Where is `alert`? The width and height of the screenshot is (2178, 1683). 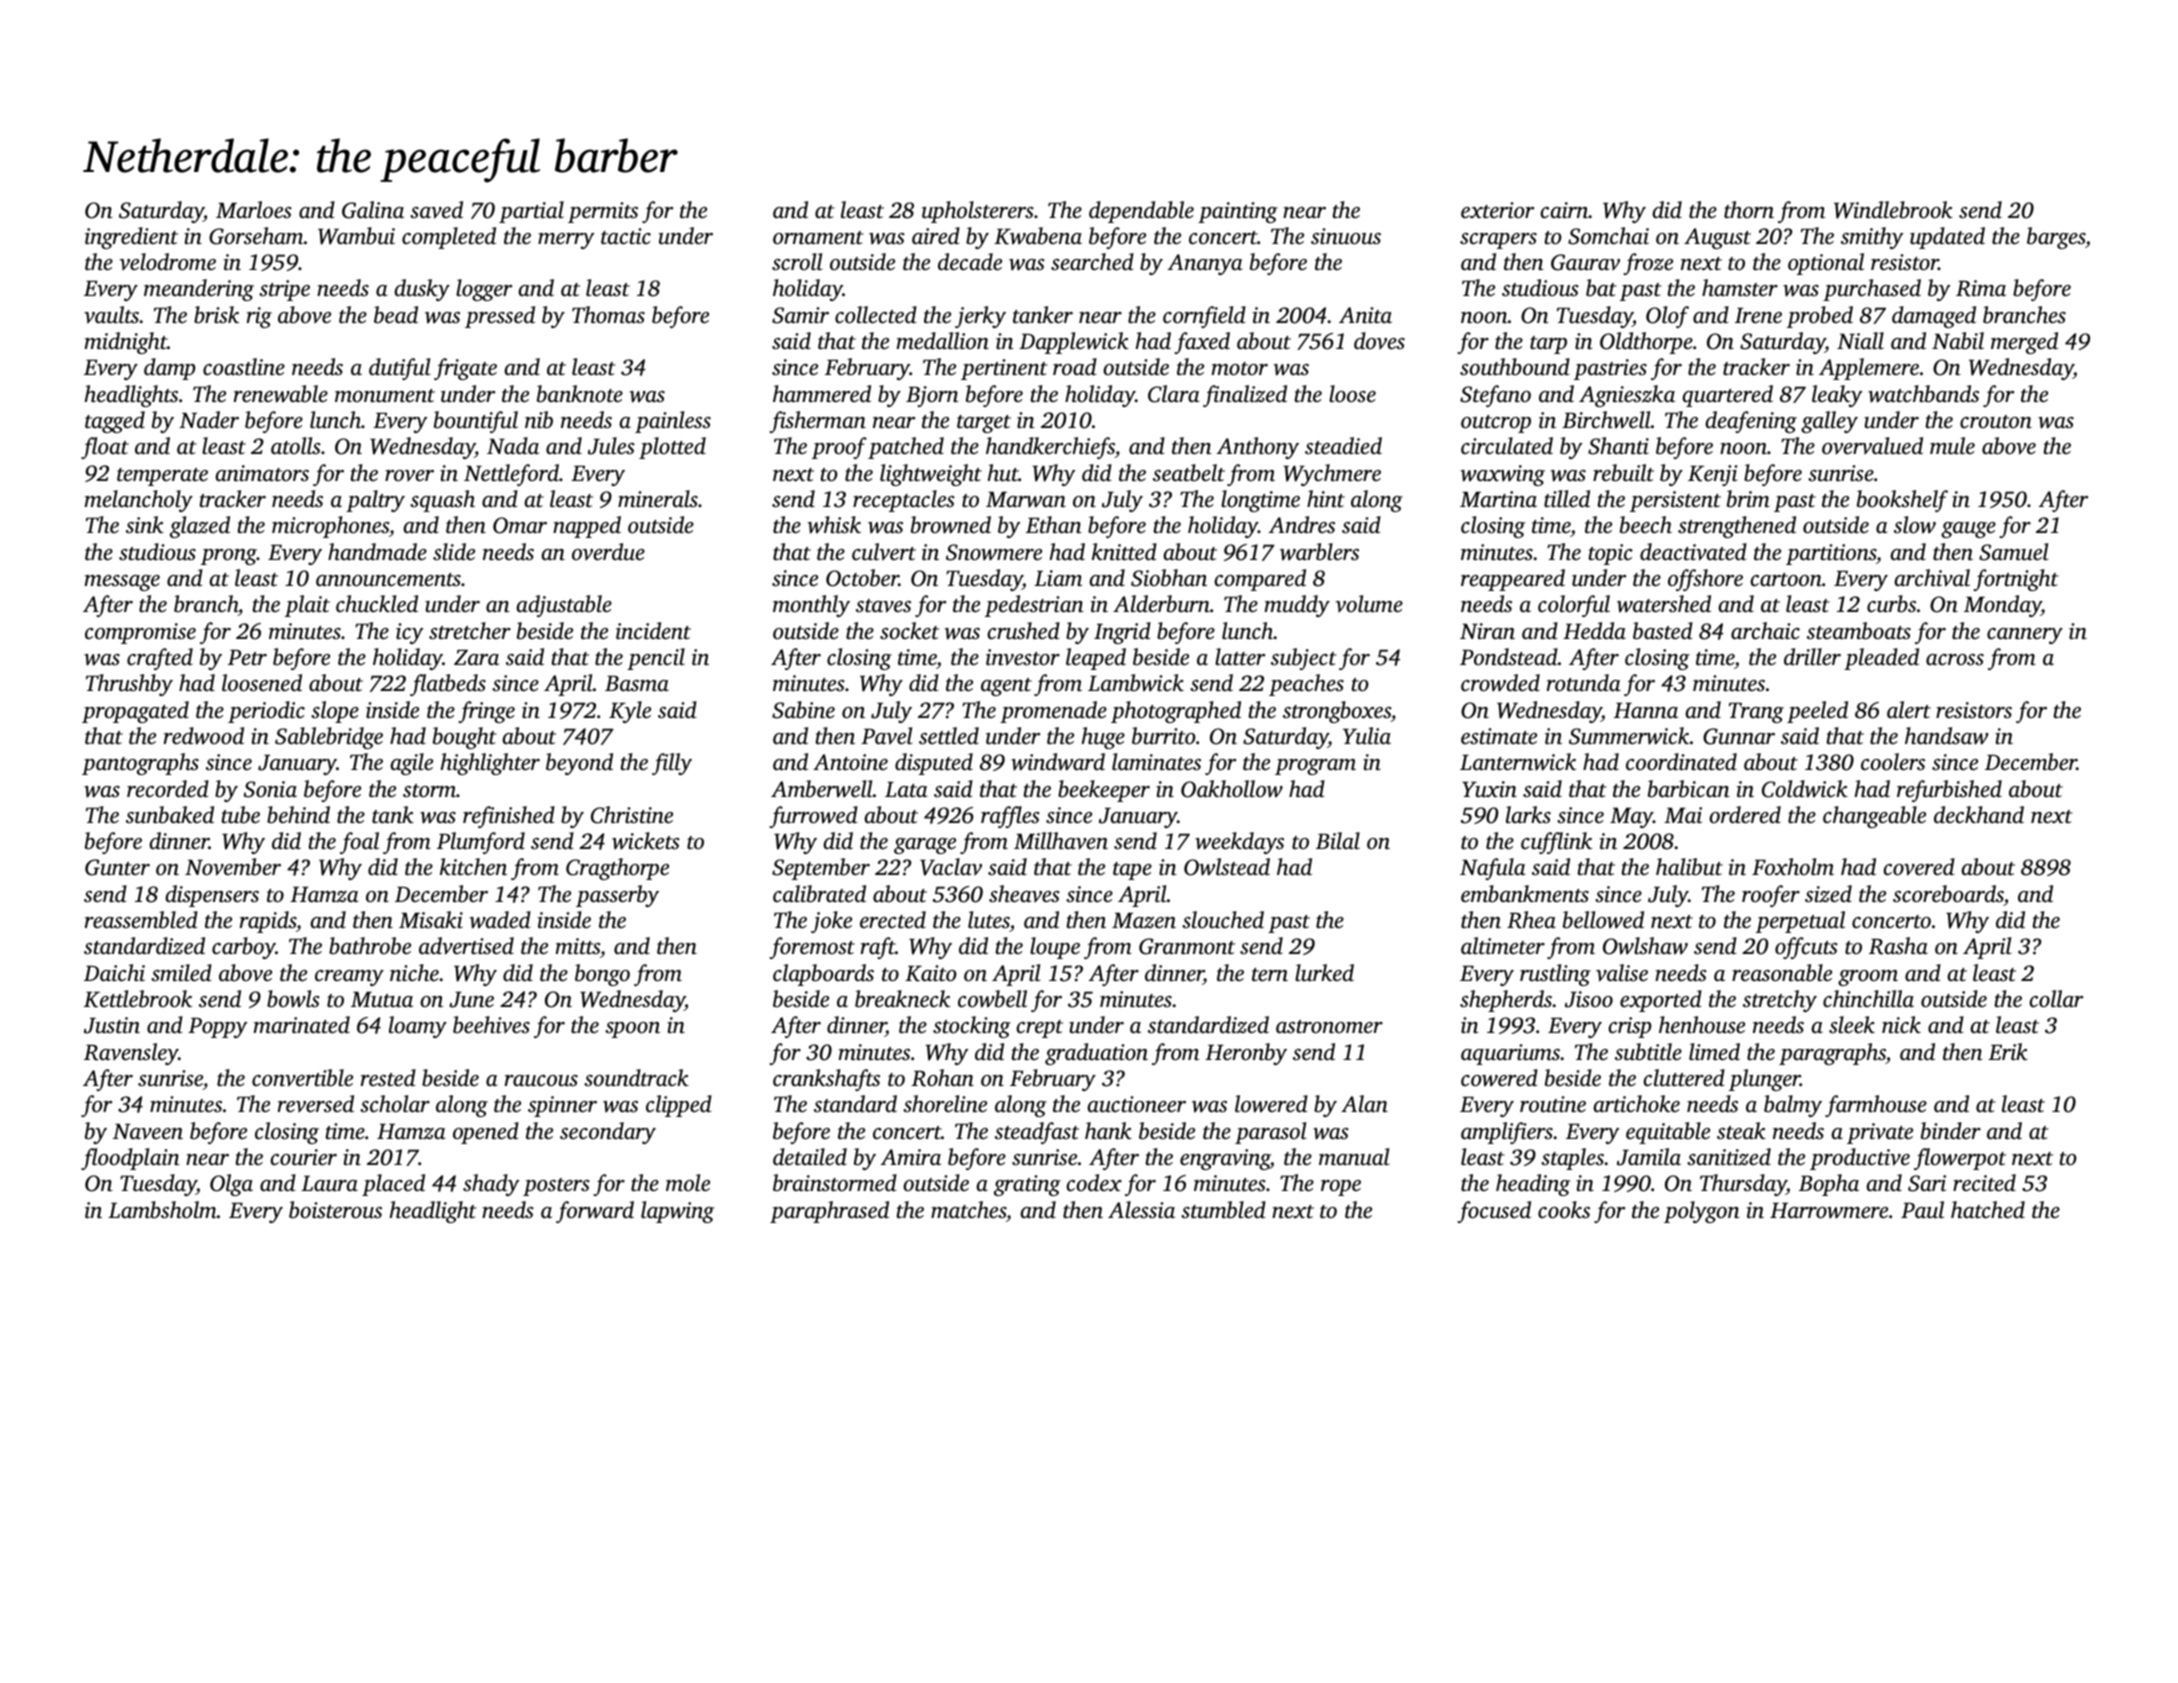
alert is located at coordinates (1909, 710).
